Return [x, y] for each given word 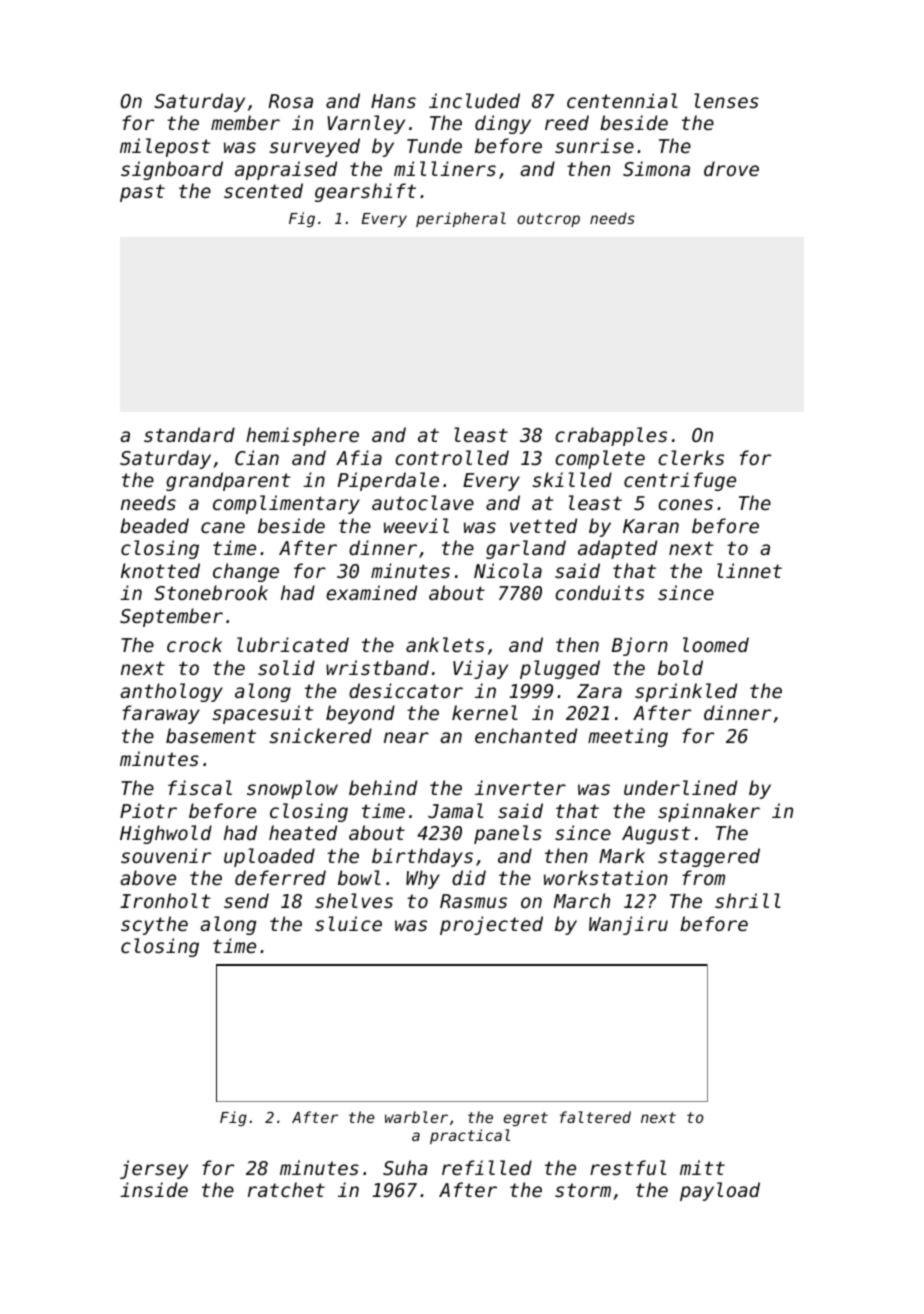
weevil [416, 525]
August [656, 835]
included [474, 100]
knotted [160, 570]
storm [583, 1190]
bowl [359, 877]
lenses [726, 100]
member [245, 122]
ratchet [286, 1189]
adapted [617, 549]
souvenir [166, 855]
